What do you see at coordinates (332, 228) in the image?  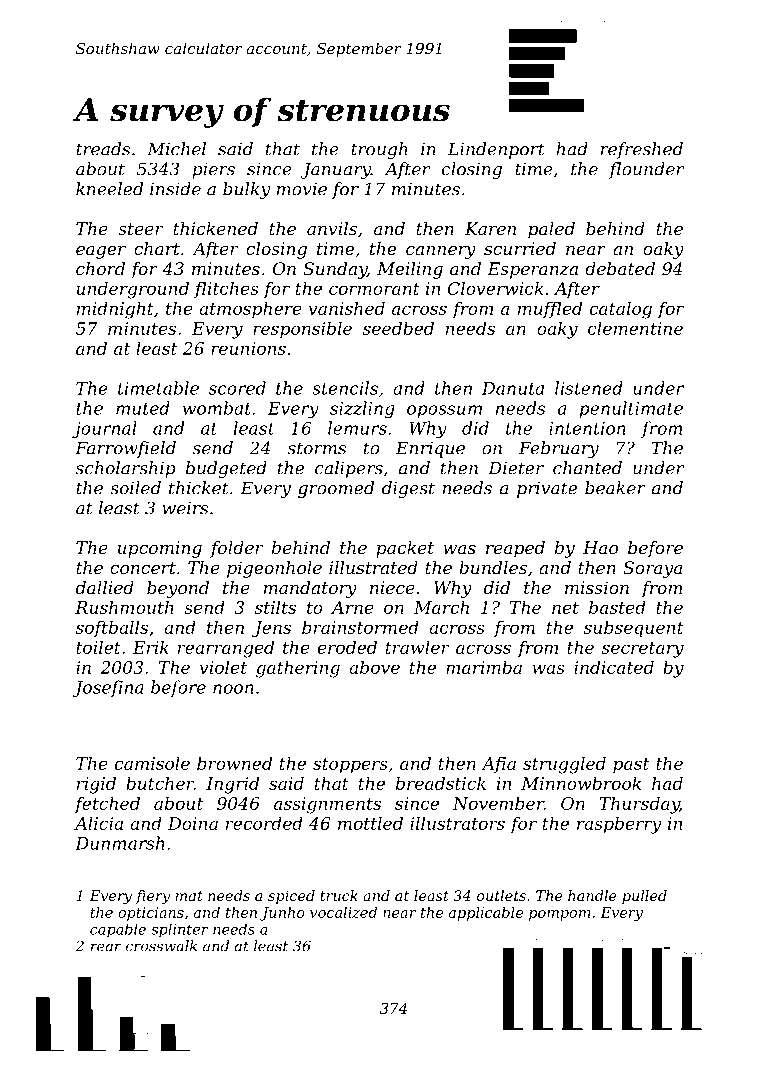 I see `anvils` at bounding box center [332, 228].
